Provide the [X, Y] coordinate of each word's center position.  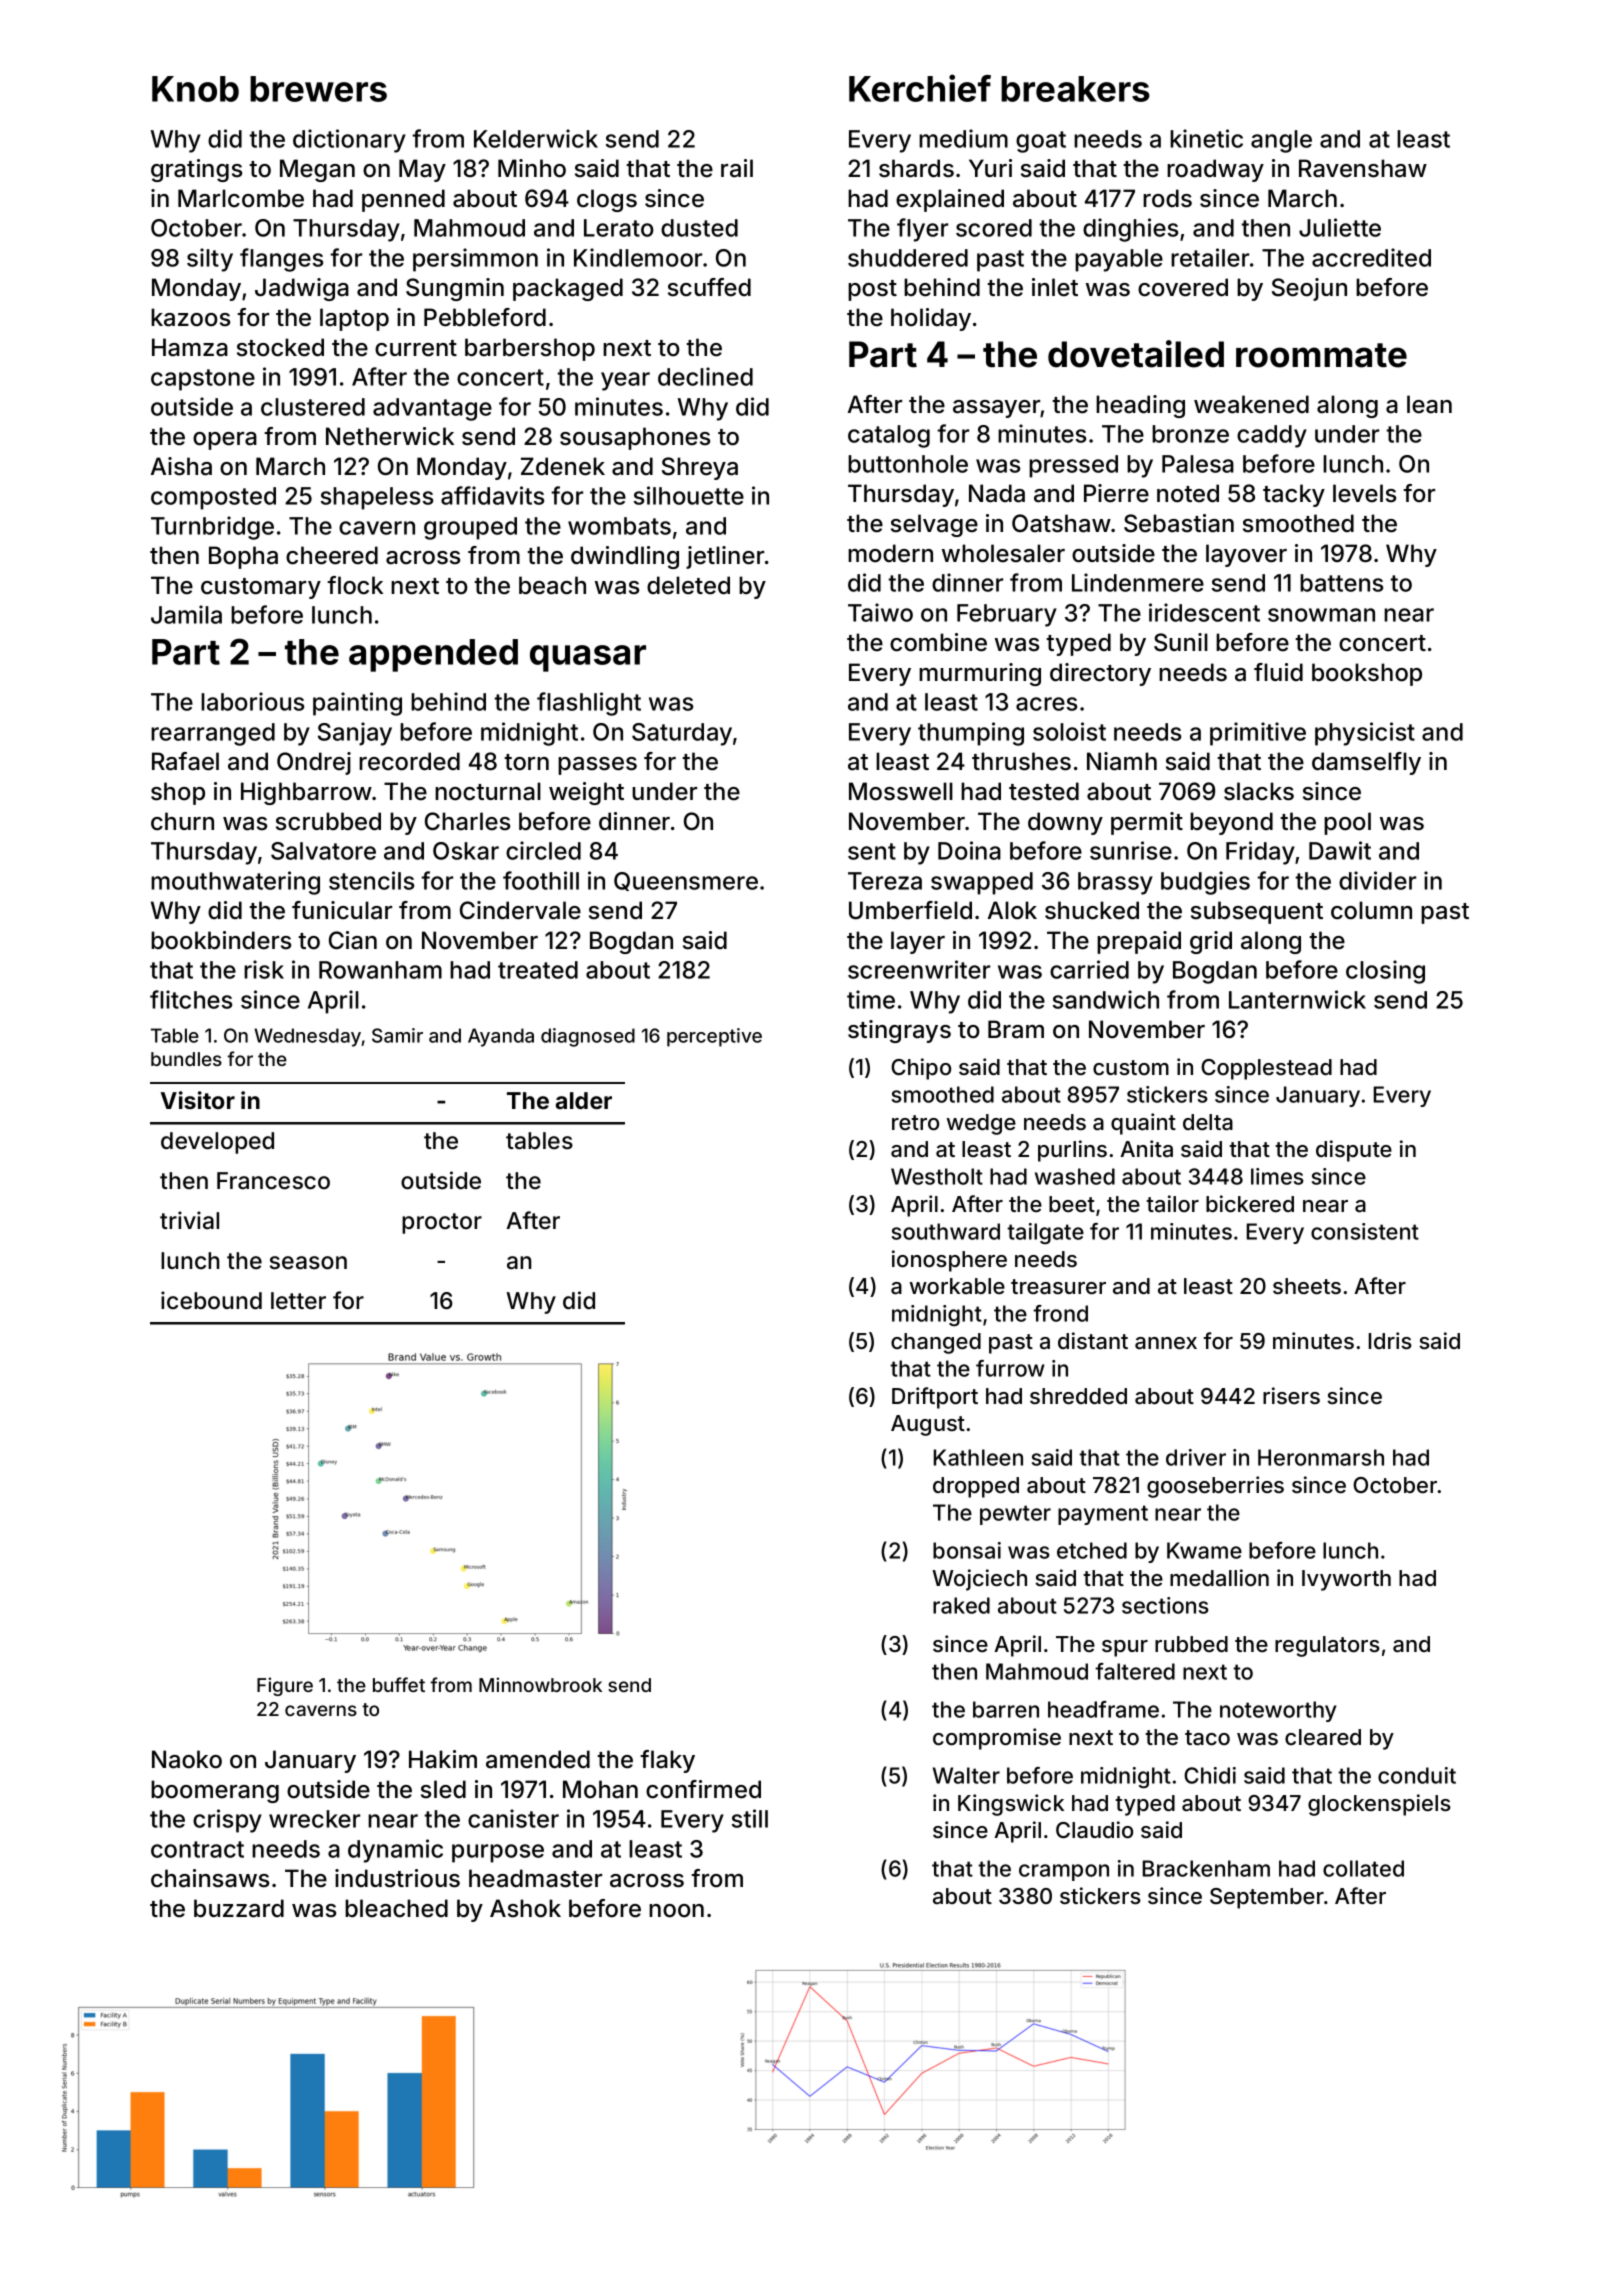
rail [737, 168]
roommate [1321, 355]
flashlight [589, 704]
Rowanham [380, 970]
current [416, 348]
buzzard [239, 1908]
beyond [1231, 823]
